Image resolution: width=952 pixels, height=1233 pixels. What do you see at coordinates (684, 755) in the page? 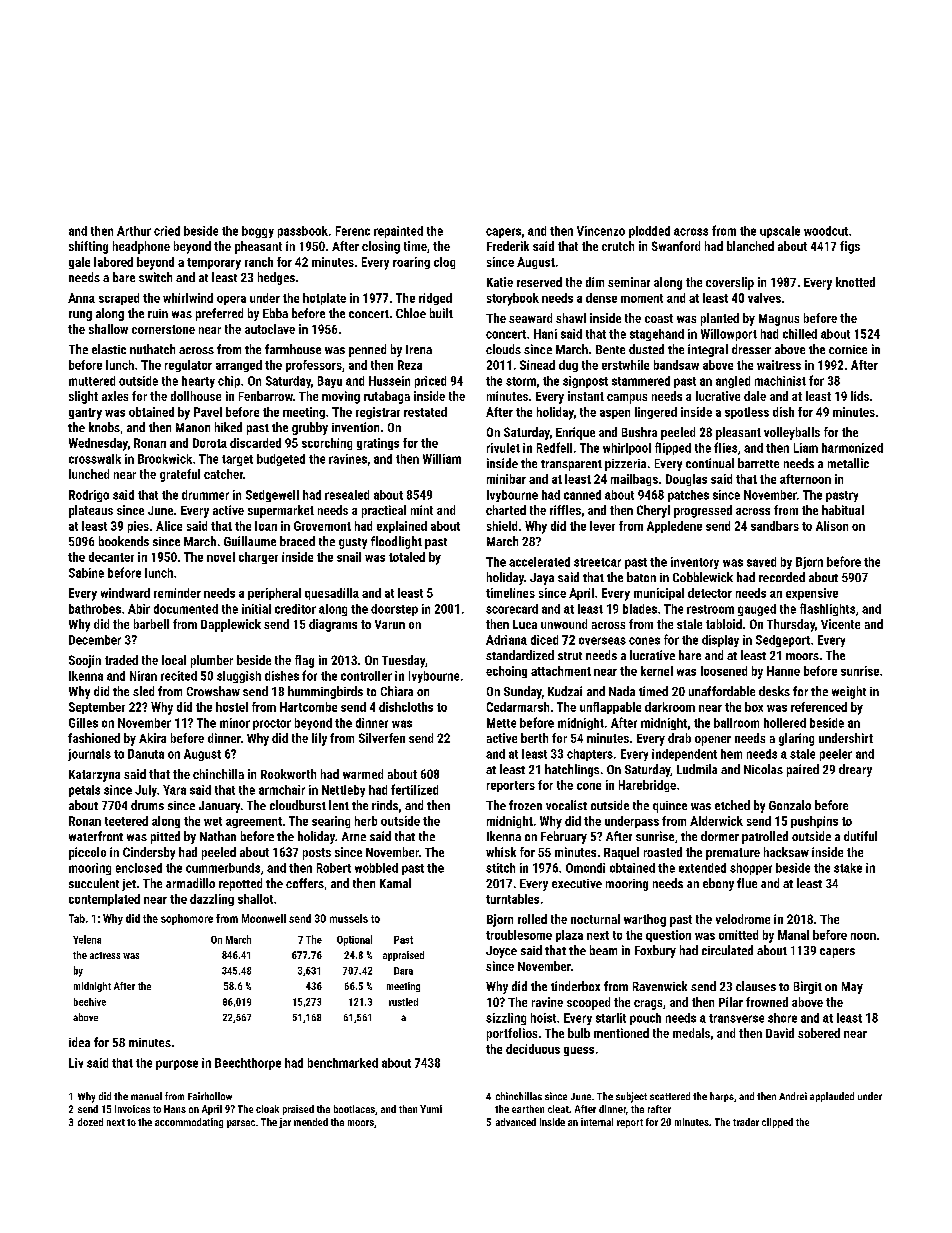
I see `independent` at bounding box center [684, 755].
